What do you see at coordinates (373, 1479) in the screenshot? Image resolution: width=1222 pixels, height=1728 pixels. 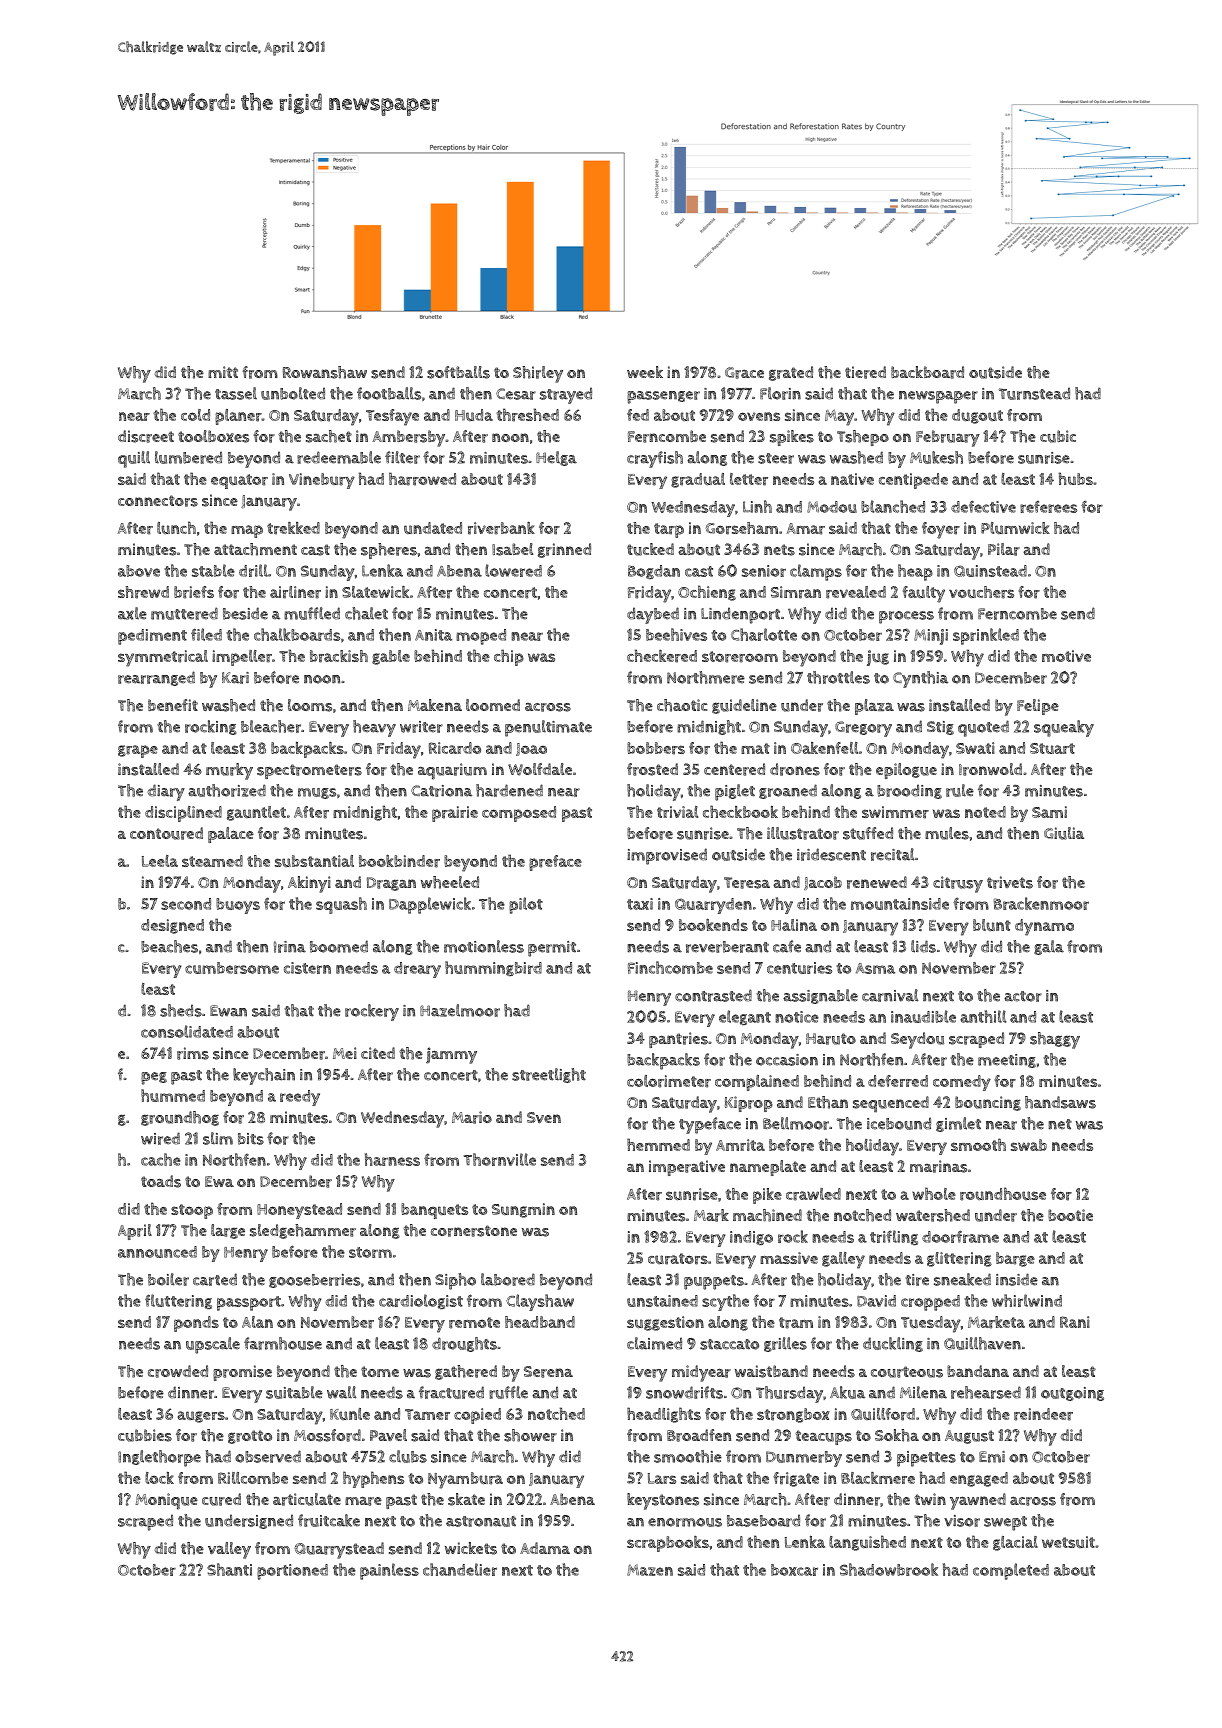 I see `hyphens` at bounding box center [373, 1479].
